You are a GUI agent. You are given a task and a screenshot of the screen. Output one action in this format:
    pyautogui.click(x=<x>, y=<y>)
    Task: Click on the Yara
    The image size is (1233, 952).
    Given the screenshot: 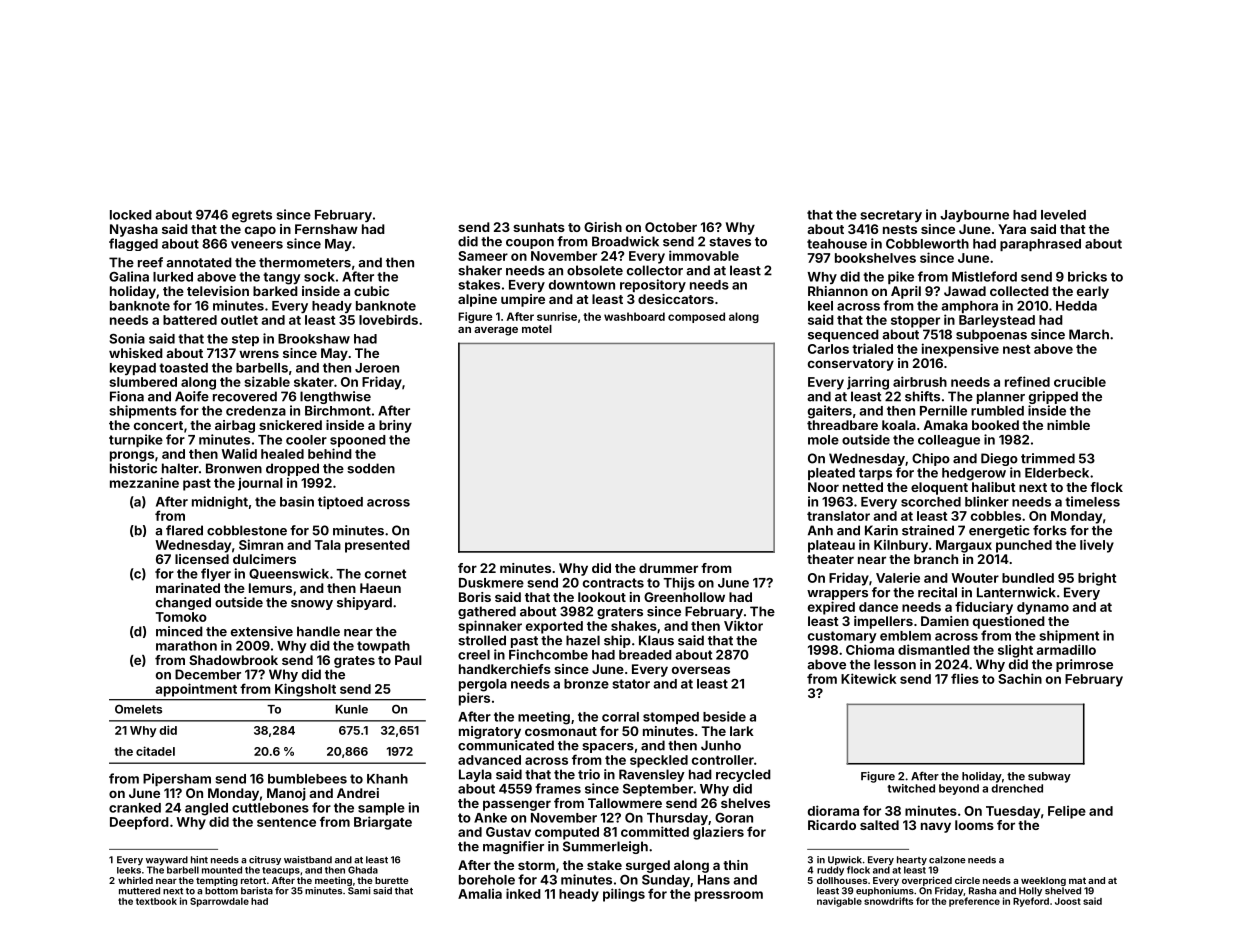 What is the action you would take?
    pyautogui.click(x=1012, y=229)
